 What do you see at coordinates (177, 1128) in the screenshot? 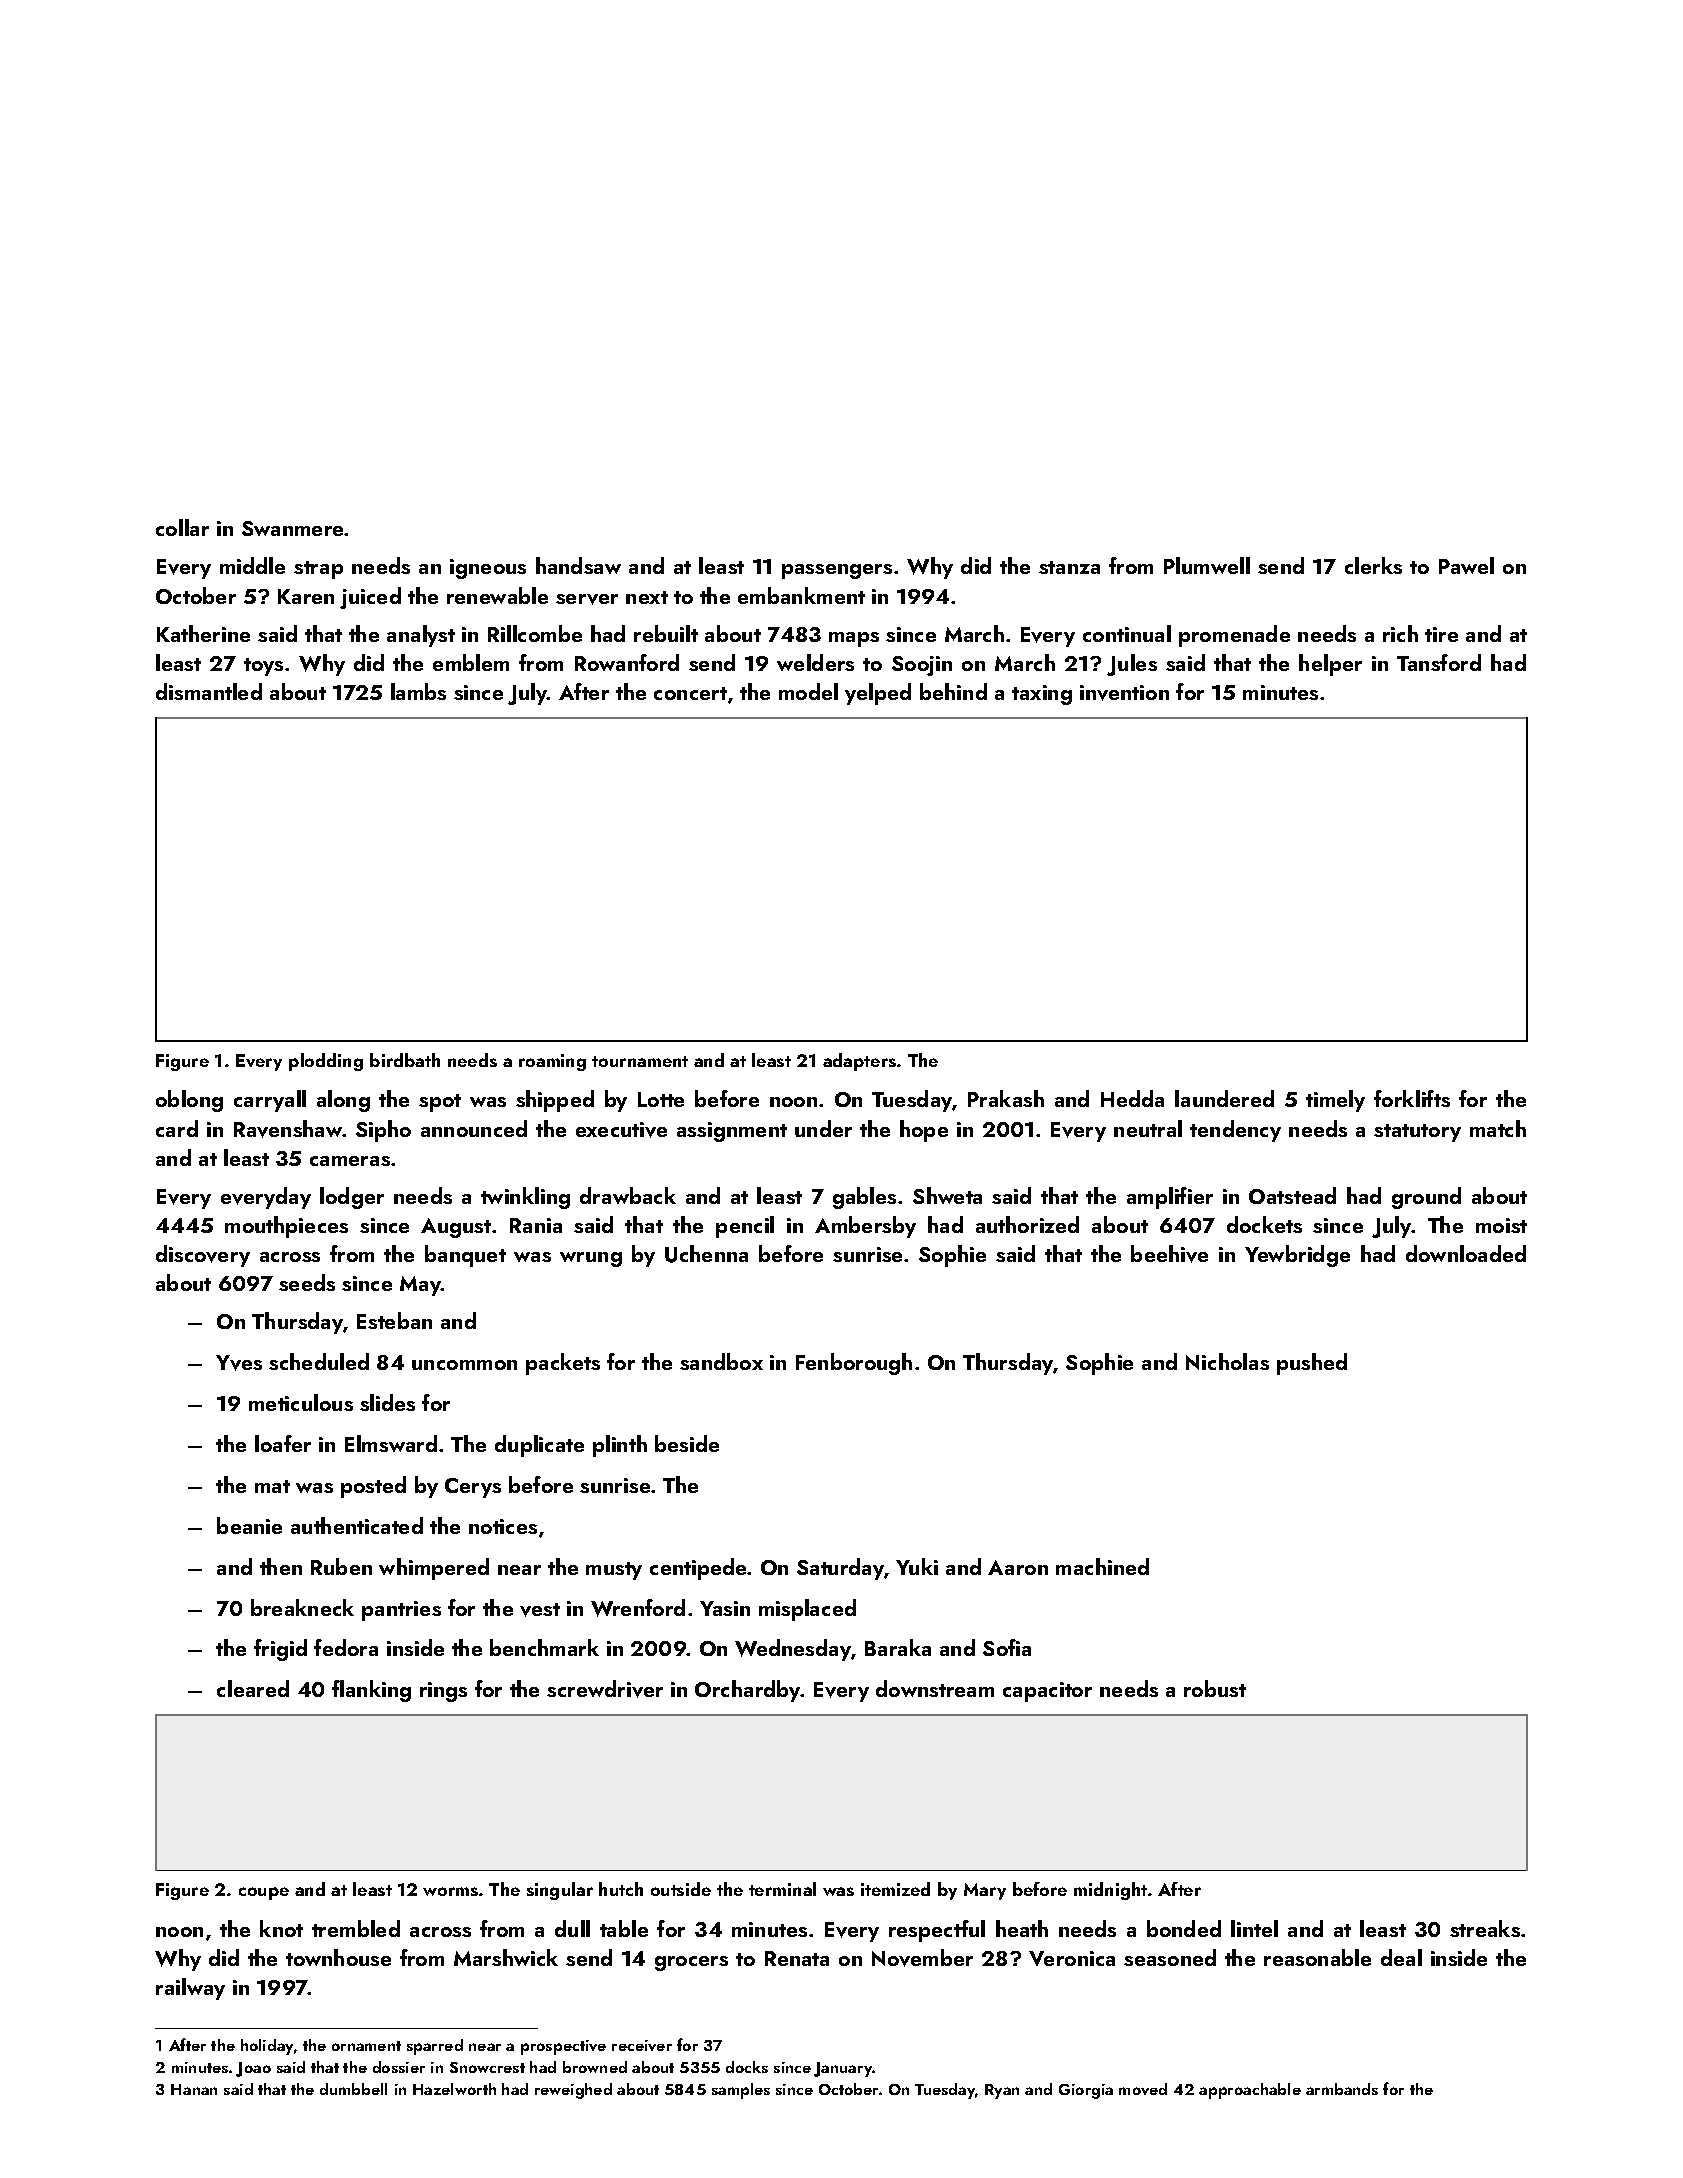
I see `card` at bounding box center [177, 1128].
